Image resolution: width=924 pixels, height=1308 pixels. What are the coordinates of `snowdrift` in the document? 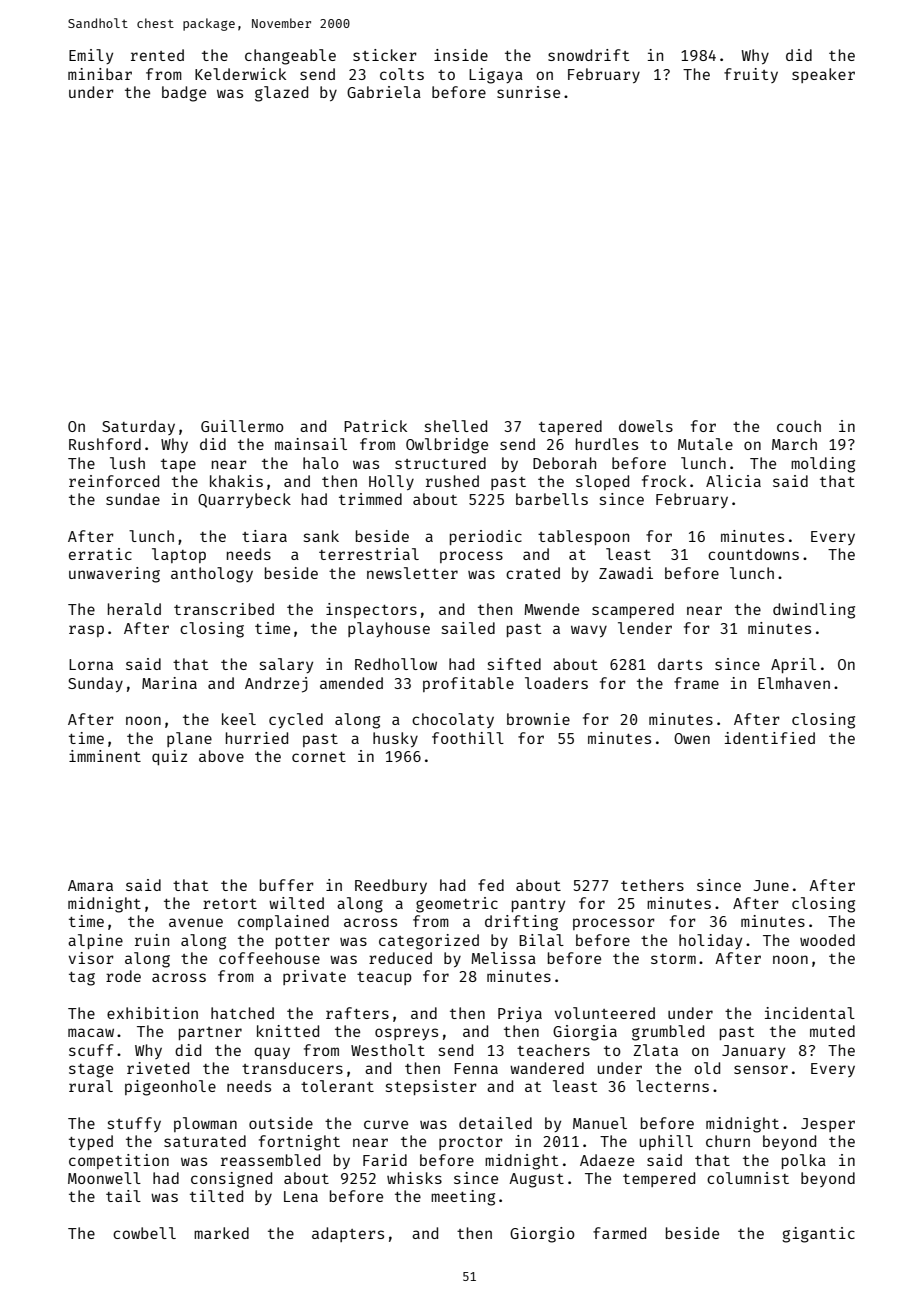 It's located at (588, 55).
